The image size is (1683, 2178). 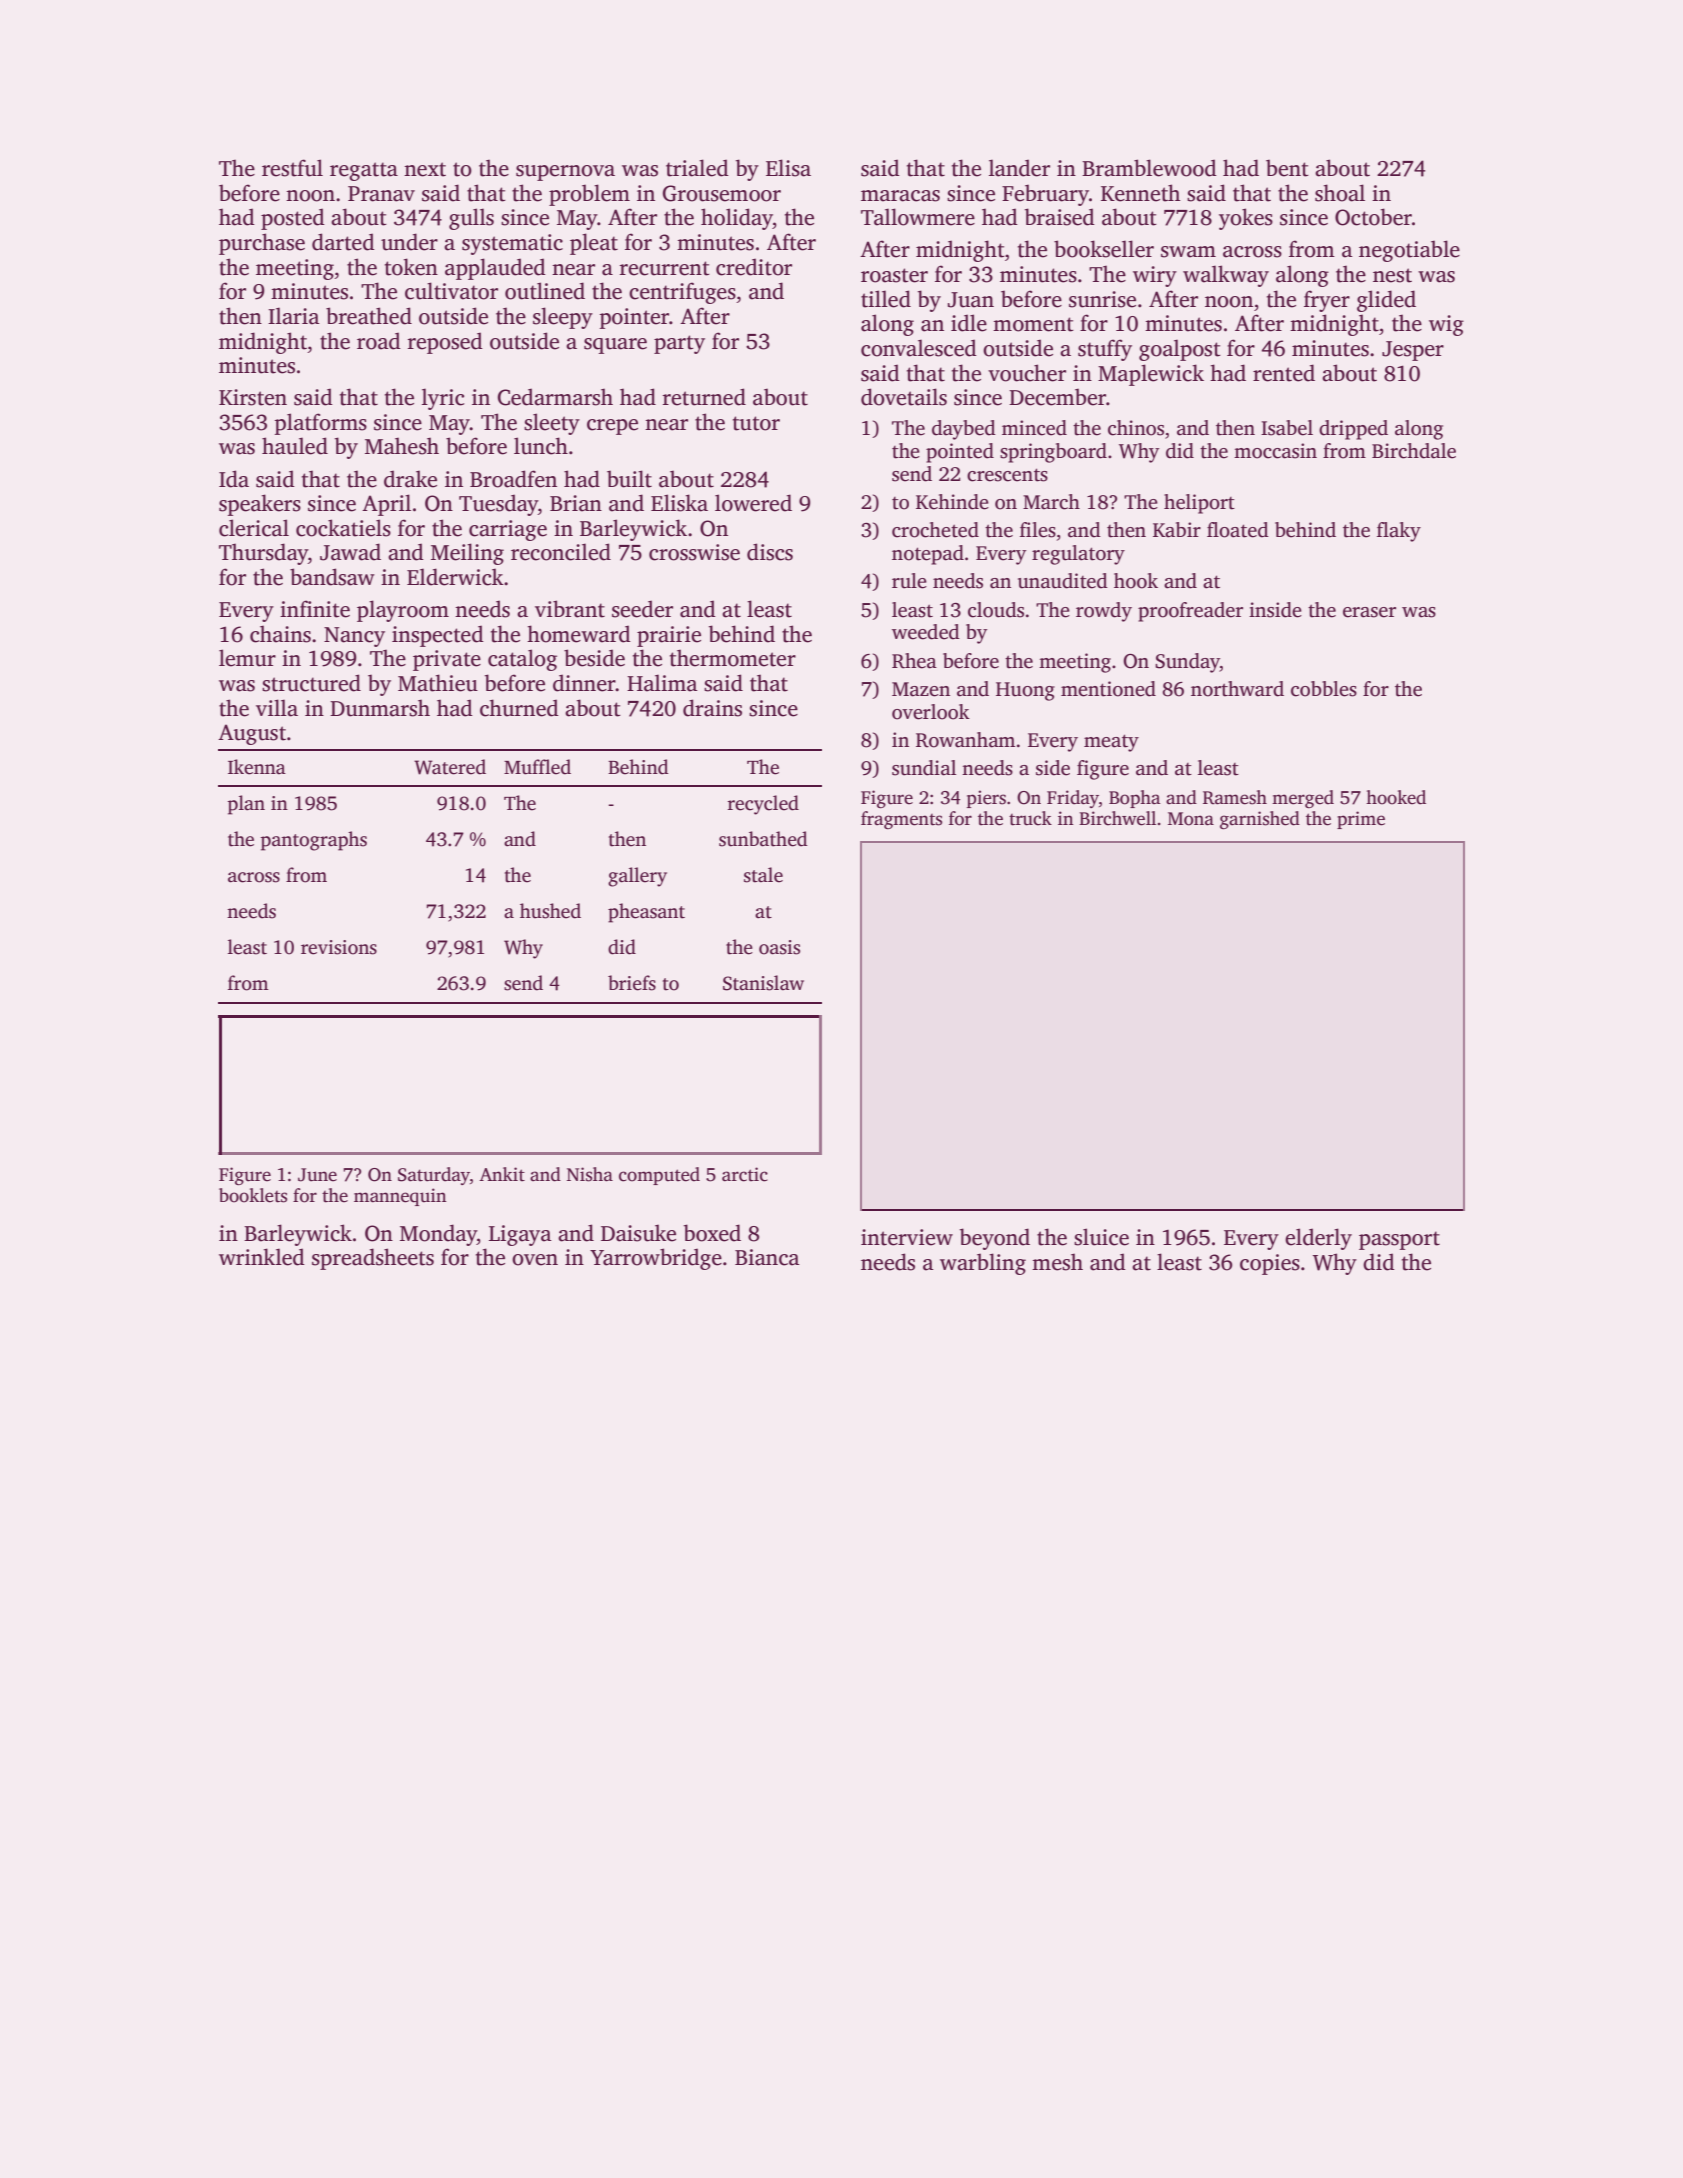 What do you see at coordinates (1287, 168) in the screenshot?
I see `bent` at bounding box center [1287, 168].
